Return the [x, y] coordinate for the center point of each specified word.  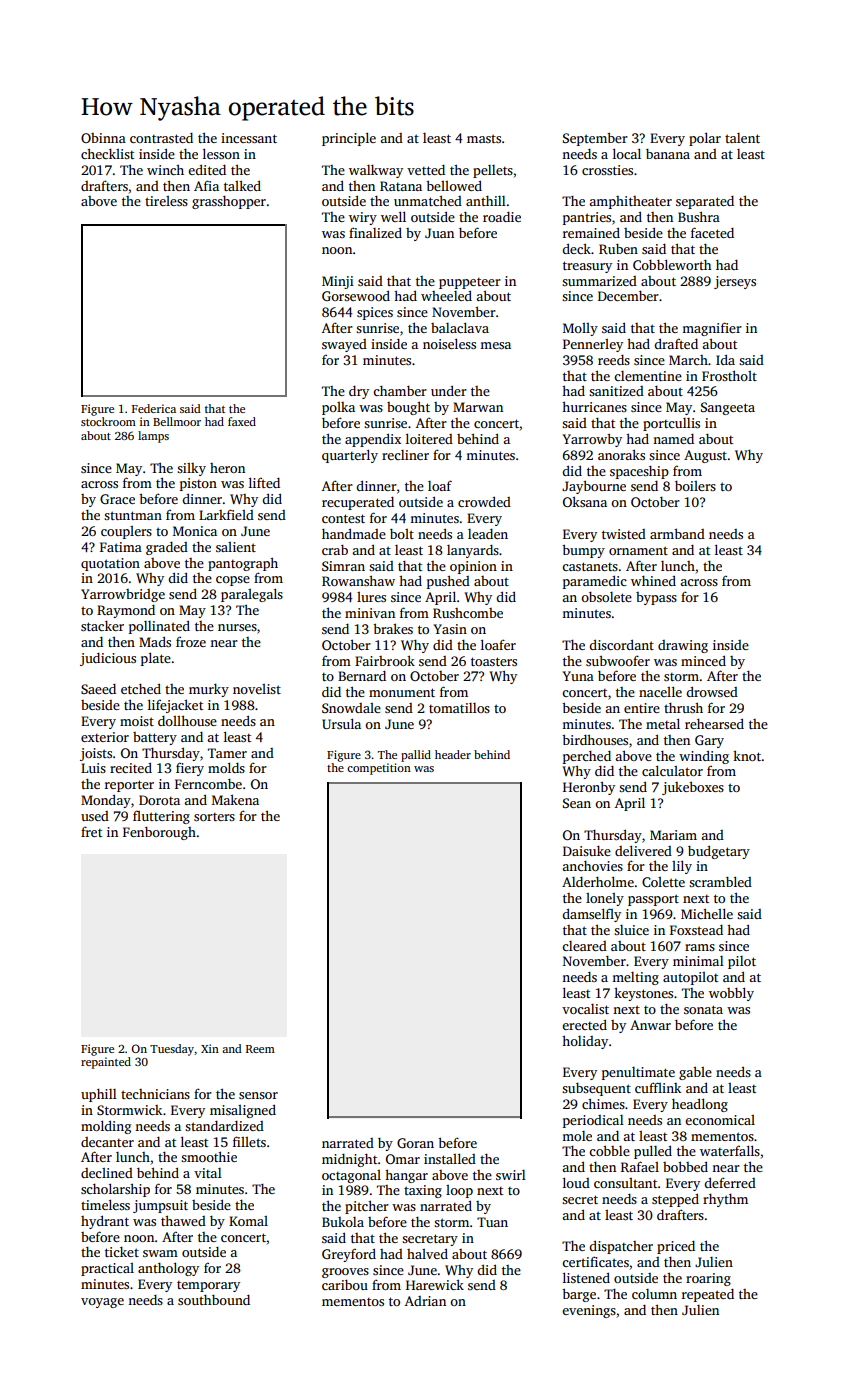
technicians [155, 1094]
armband [677, 533]
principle [349, 139]
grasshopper [229, 202]
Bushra [699, 216]
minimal [698, 961]
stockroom [108, 421]
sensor [258, 1095]
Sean [577, 803]
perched [587, 757]
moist [137, 721]
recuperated [358, 503]
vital [208, 1173]
